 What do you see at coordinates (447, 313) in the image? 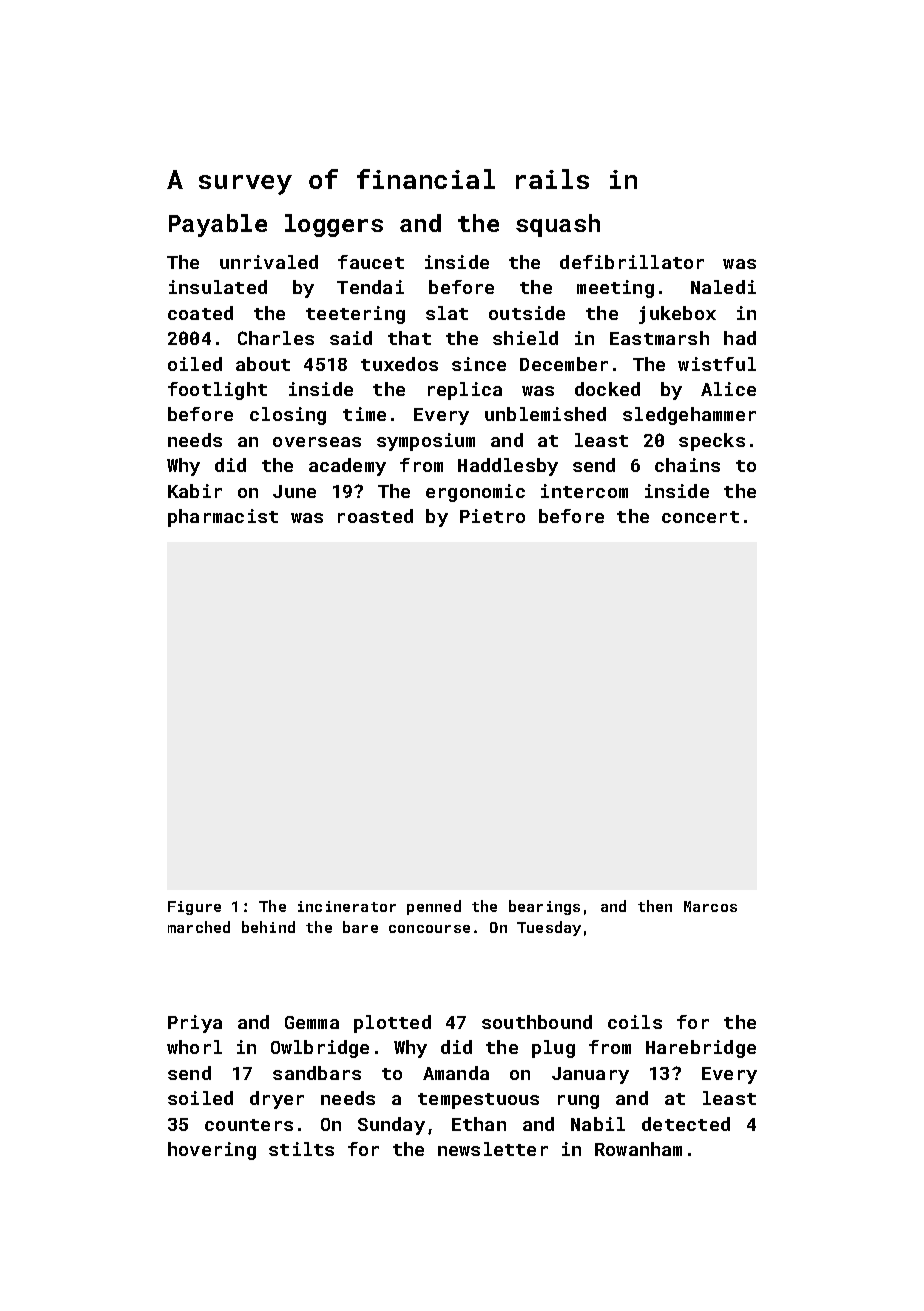
I see `slat` at bounding box center [447, 313].
